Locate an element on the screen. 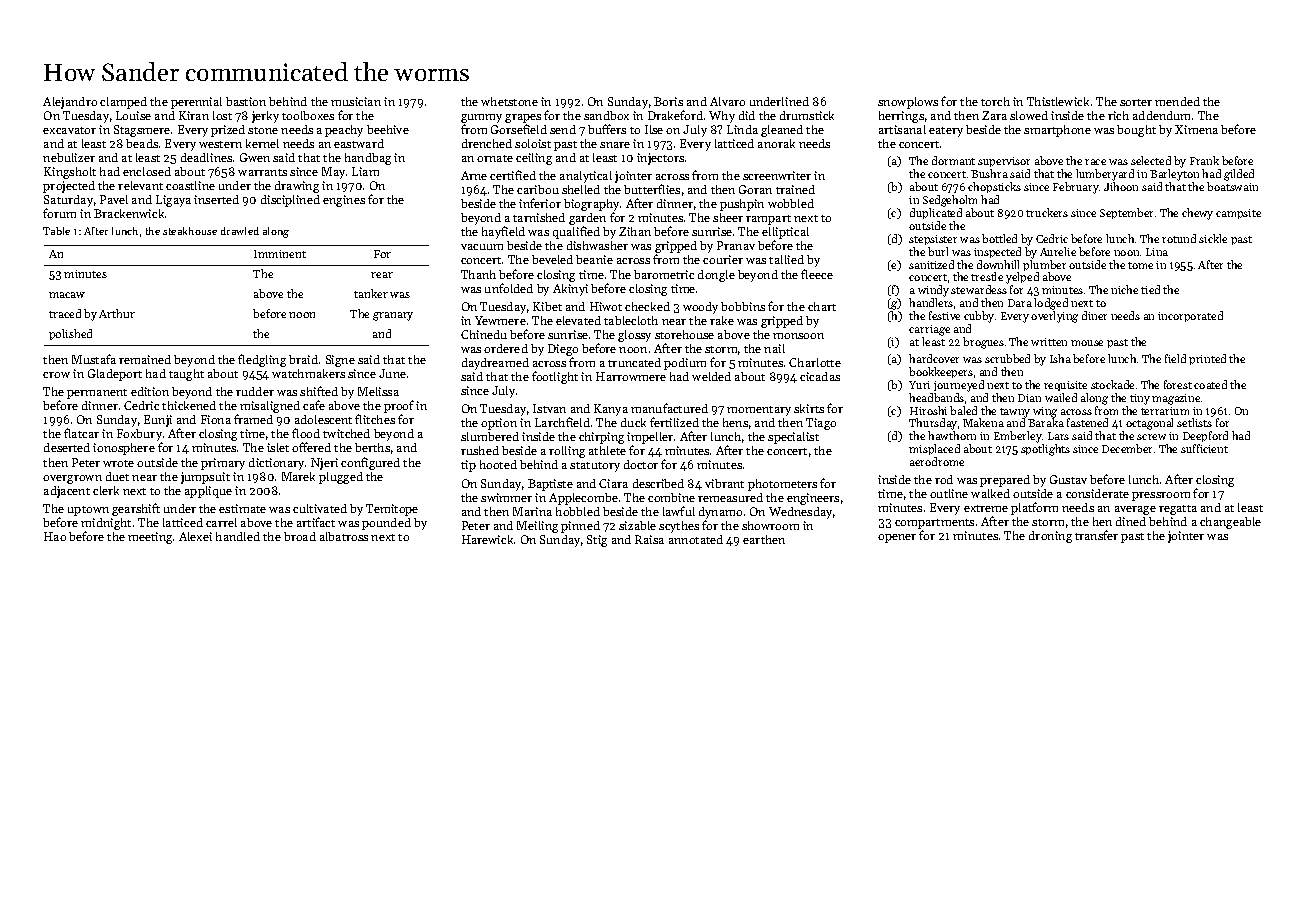 The width and height of the screenshot is (1308, 924). remained is located at coordinates (145, 359).
